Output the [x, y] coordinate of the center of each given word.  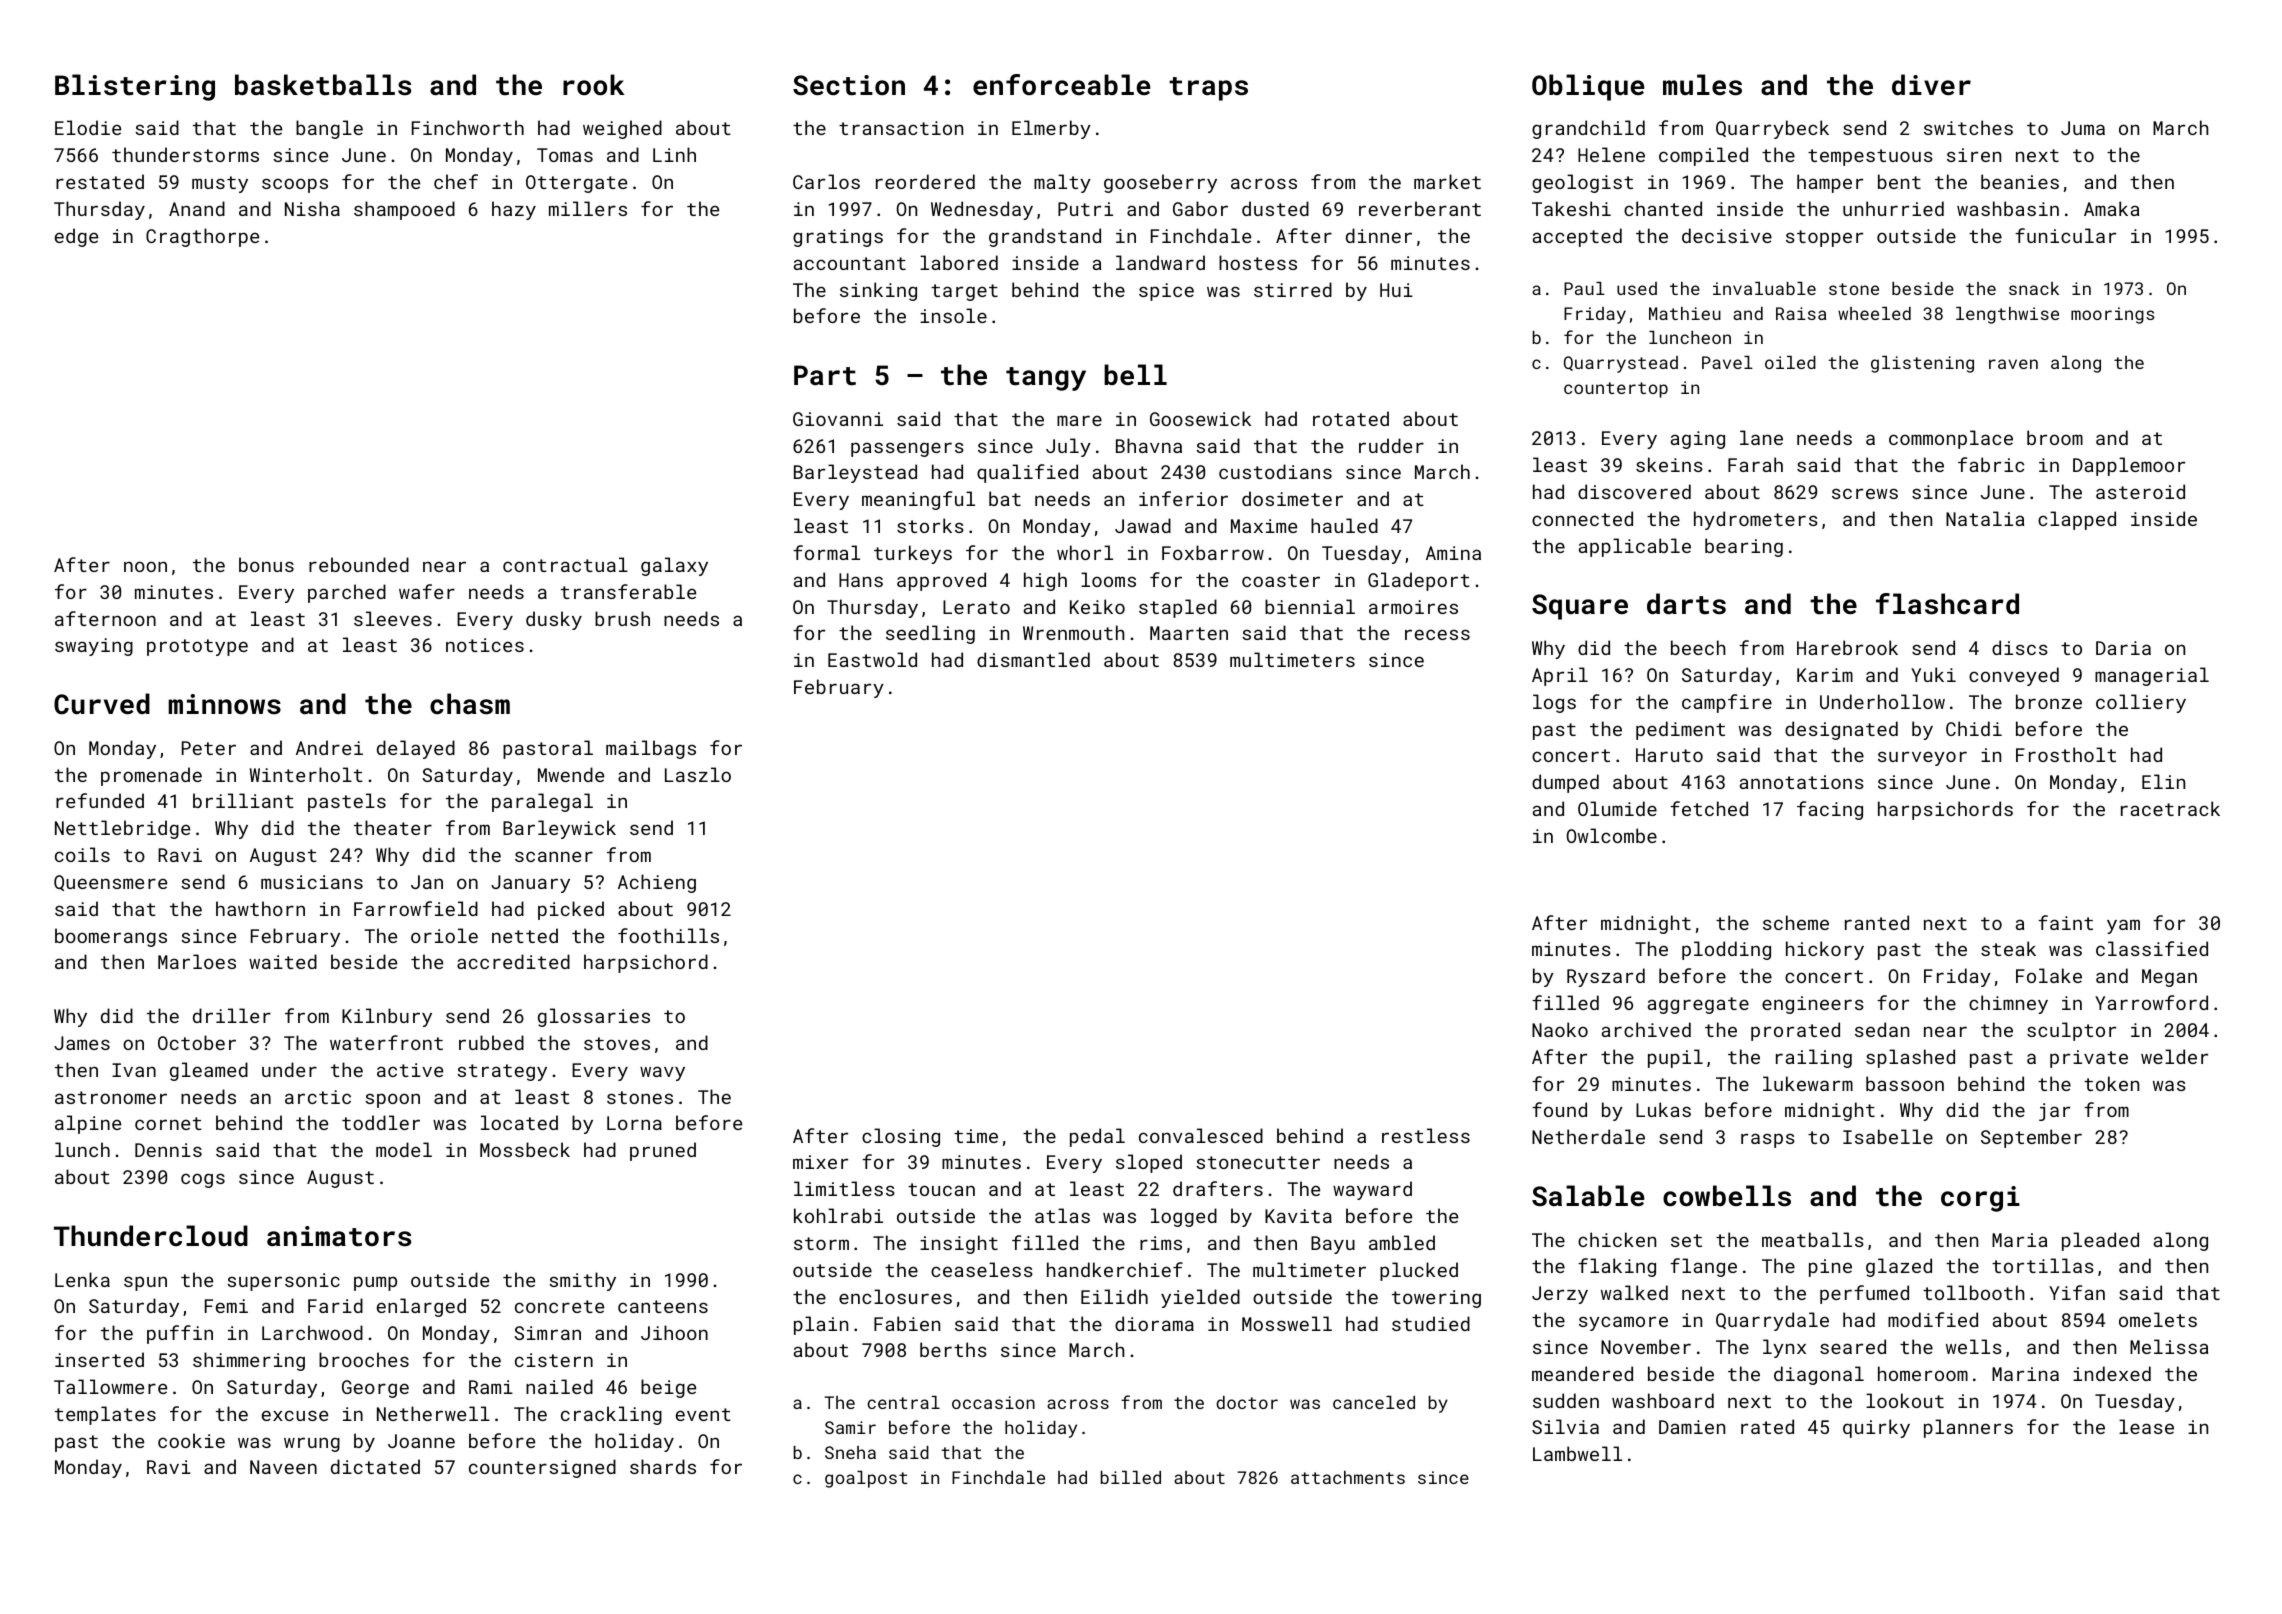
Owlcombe [1612, 835]
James [82, 1043]
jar [2054, 1112]
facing [1830, 810]
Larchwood [312, 1332]
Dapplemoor [2129, 466]
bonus [266, 564]
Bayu [1333, 1245]
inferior [1183, 498]
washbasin [2008, 208]
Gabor [1200, 208]
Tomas [565, 155]
